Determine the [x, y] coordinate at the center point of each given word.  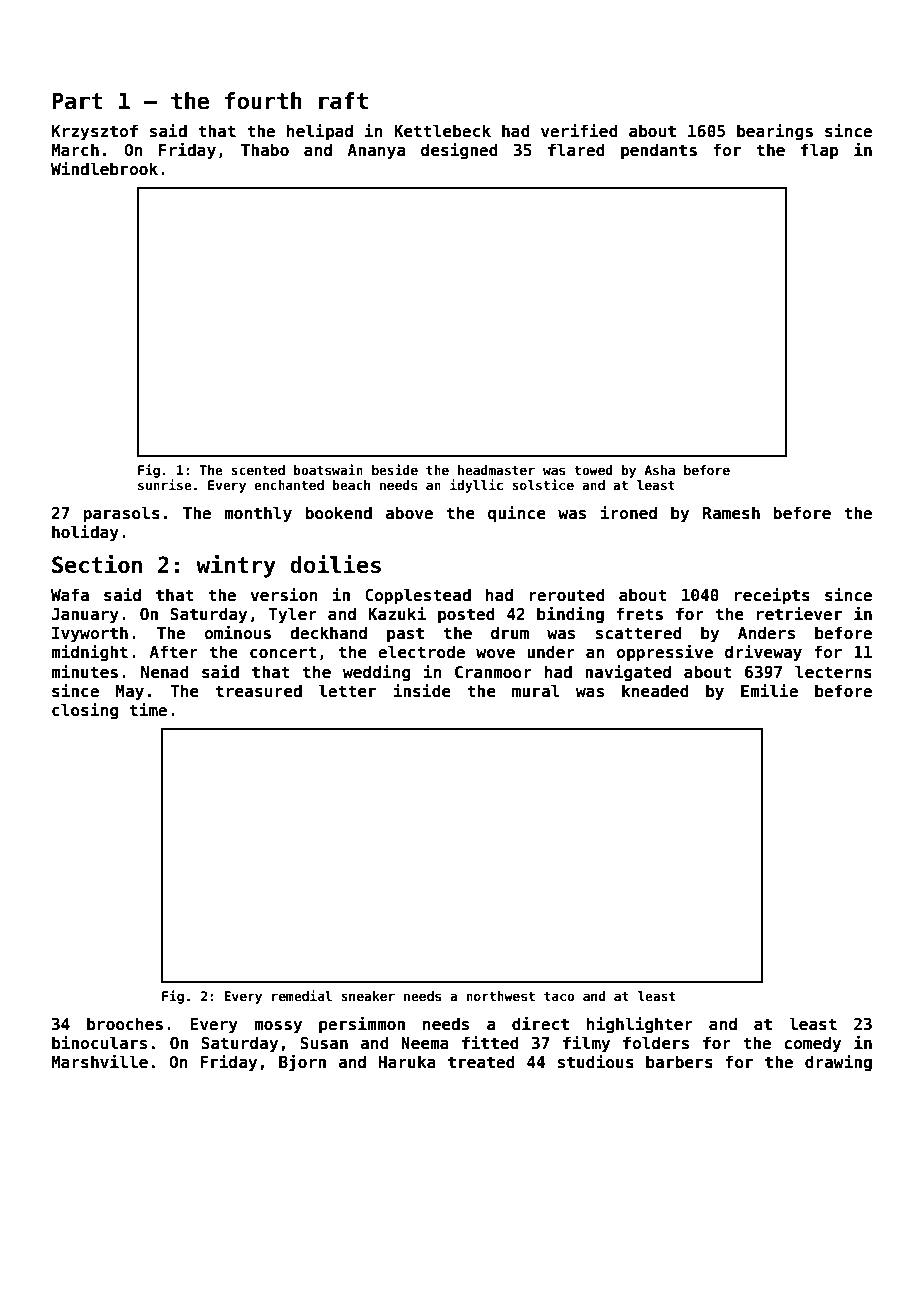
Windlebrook [104, 169]
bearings [775, 132]
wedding [376, 673]
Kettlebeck [442, 131]
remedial [302, 995]
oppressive [664, 653]
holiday [85, 533]
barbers [679, 1062]
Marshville [99, 1061]
